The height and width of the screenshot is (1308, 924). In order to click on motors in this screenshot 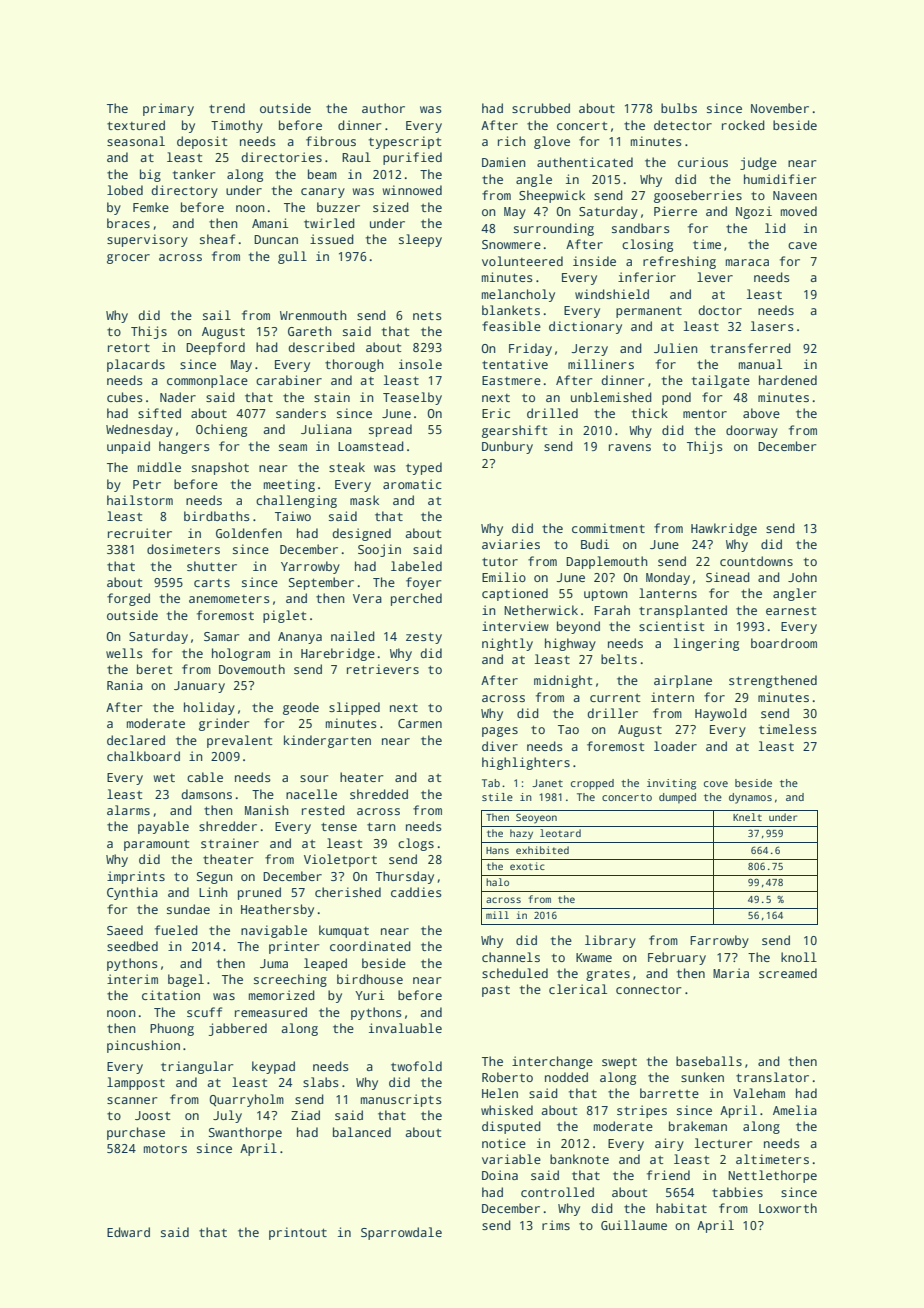, I will do `click(165, 1149)`.
